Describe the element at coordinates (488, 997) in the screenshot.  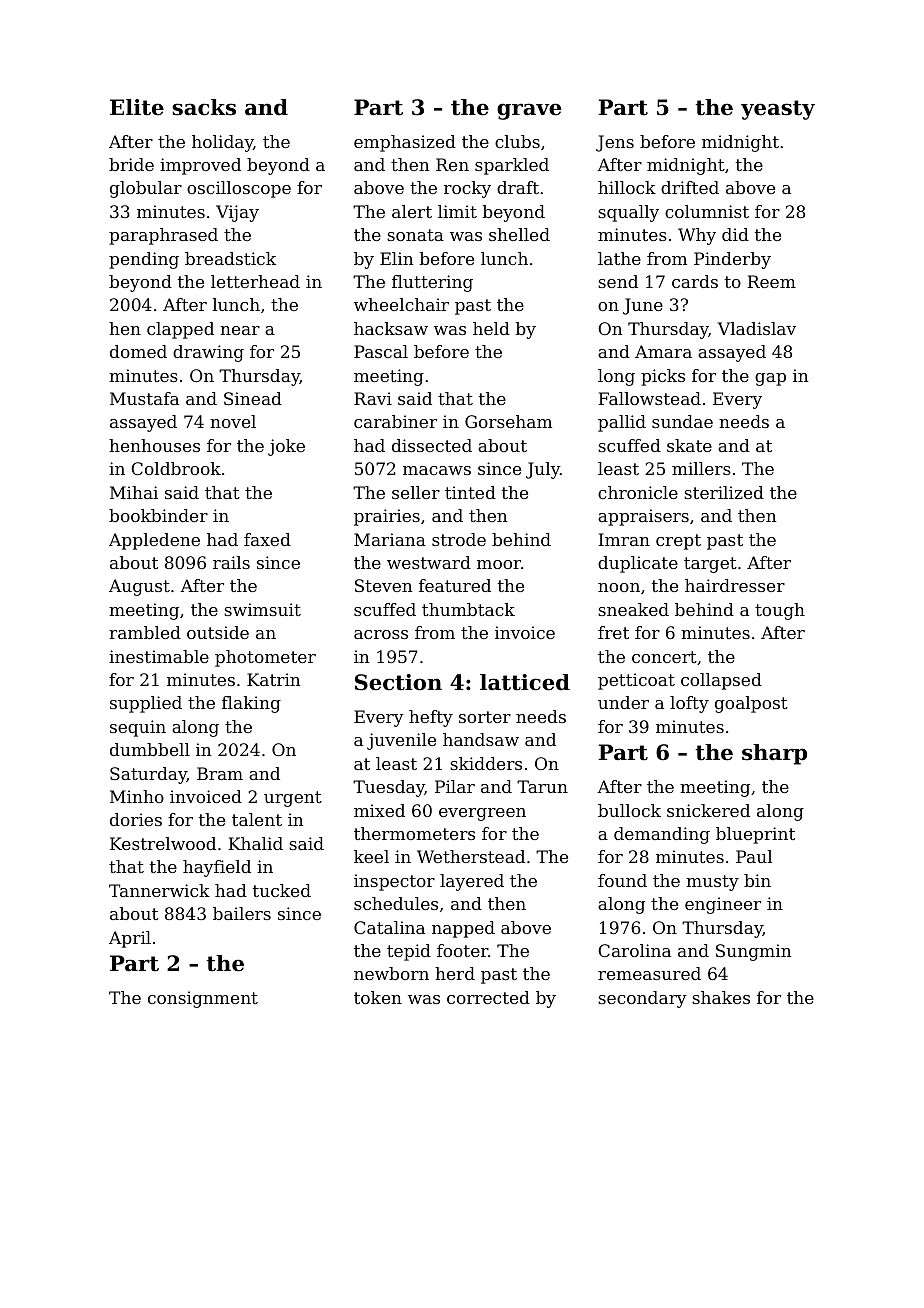
I see `corrected` at that location.
